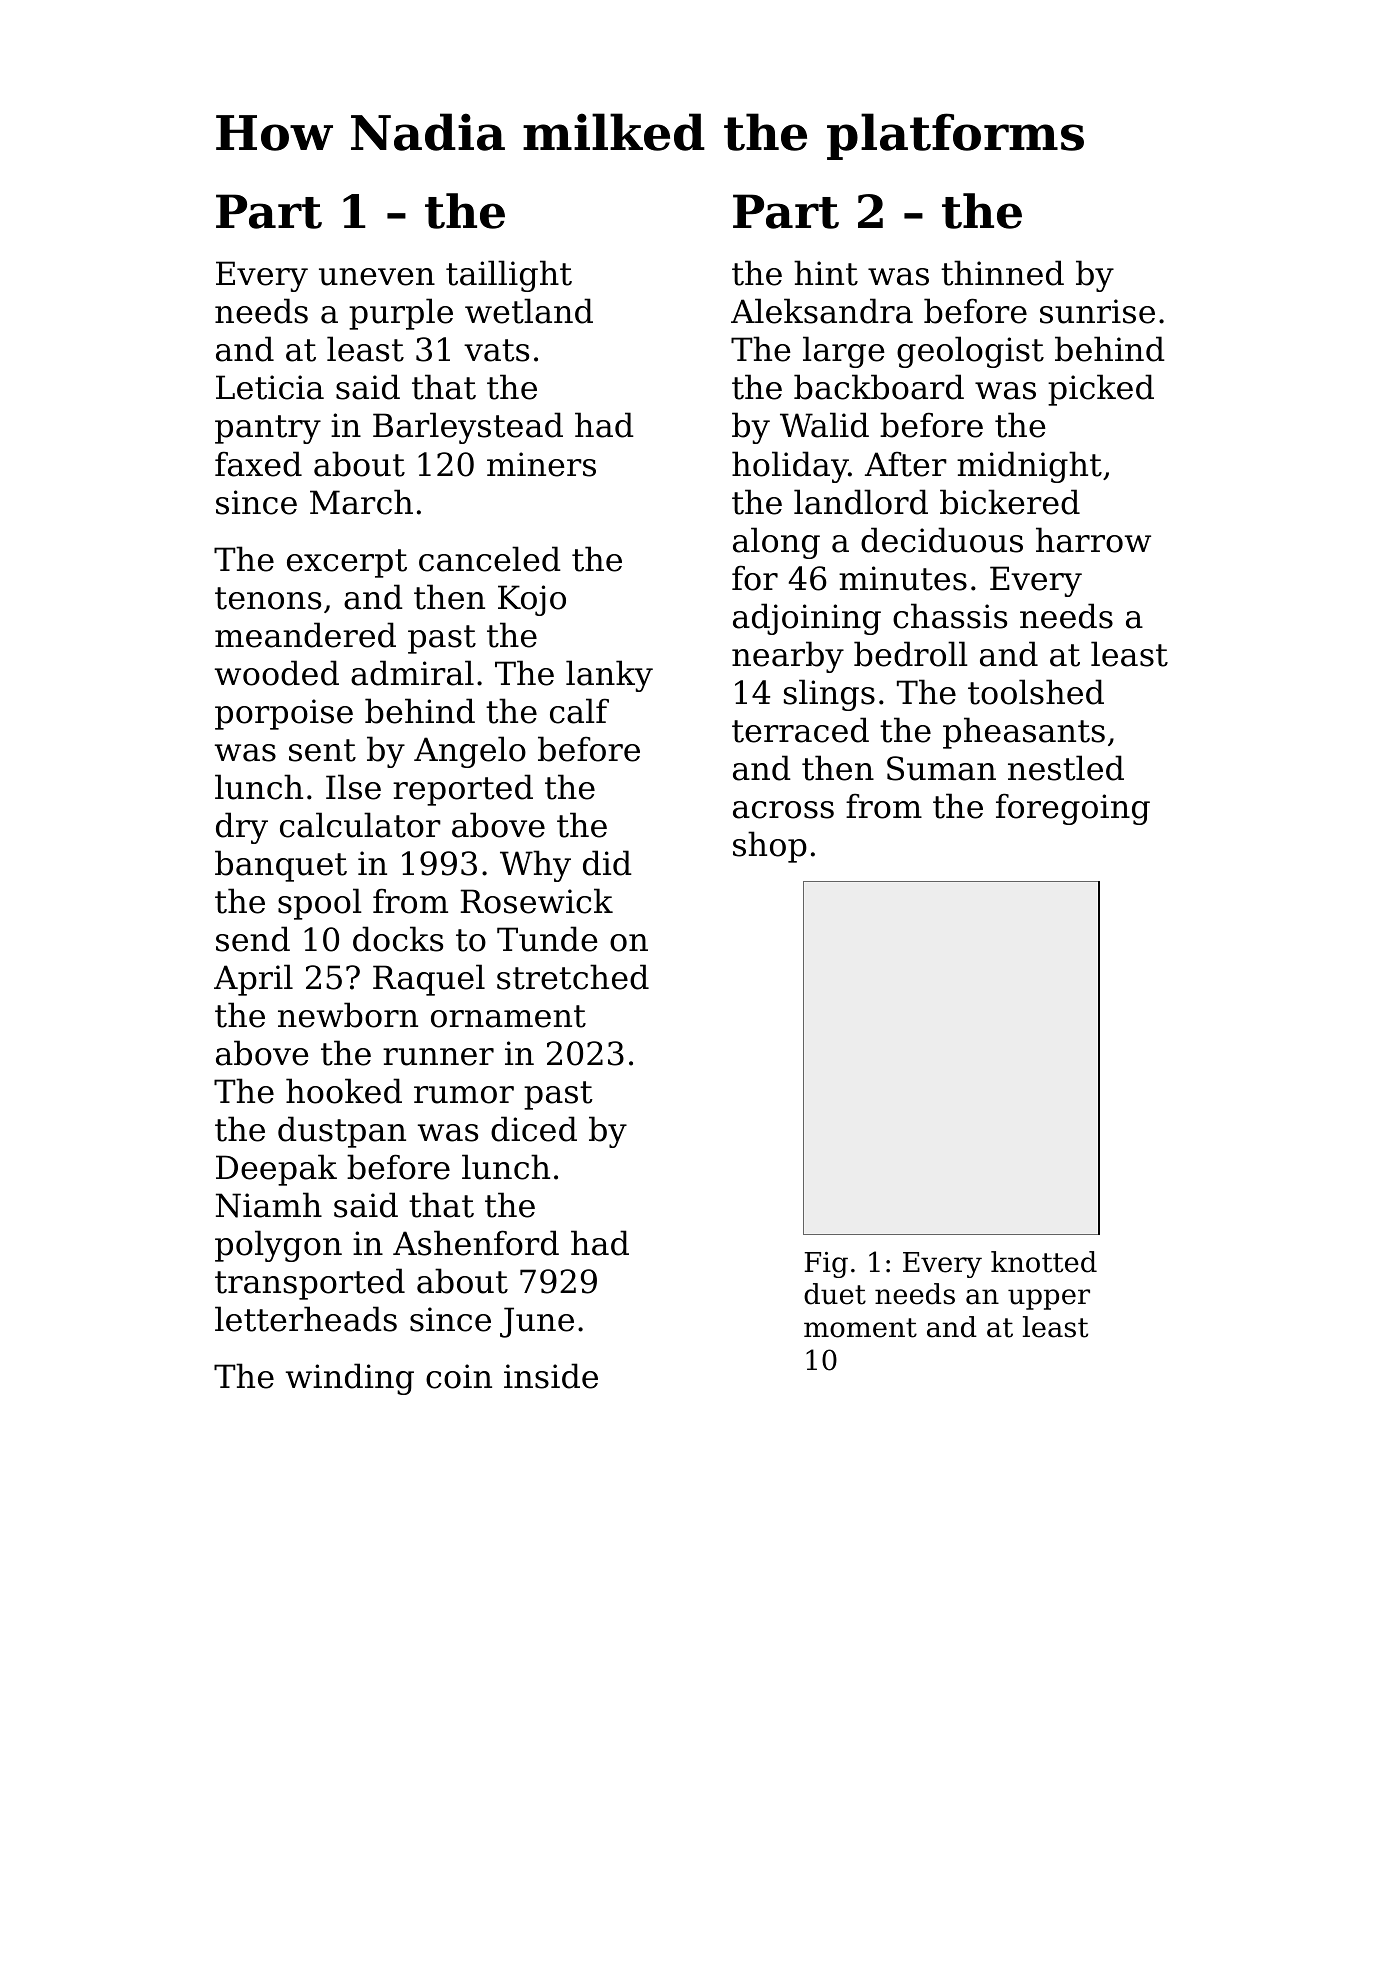  What do you see at coordinates (860, 1328) in the image?
I see `moment` at bounding box center [860, 1328].
